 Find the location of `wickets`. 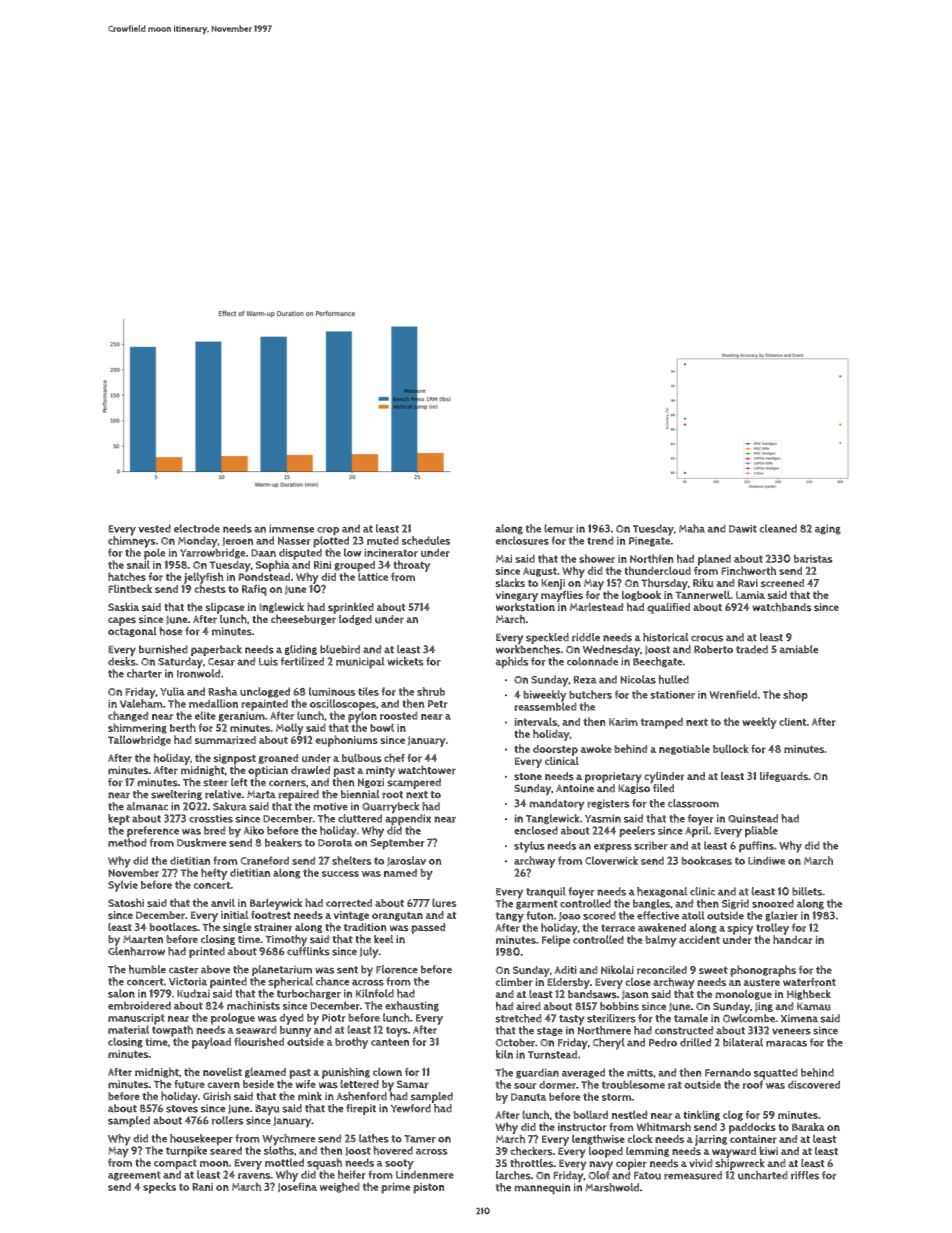

wickets is located at coordinates (405, 661).
